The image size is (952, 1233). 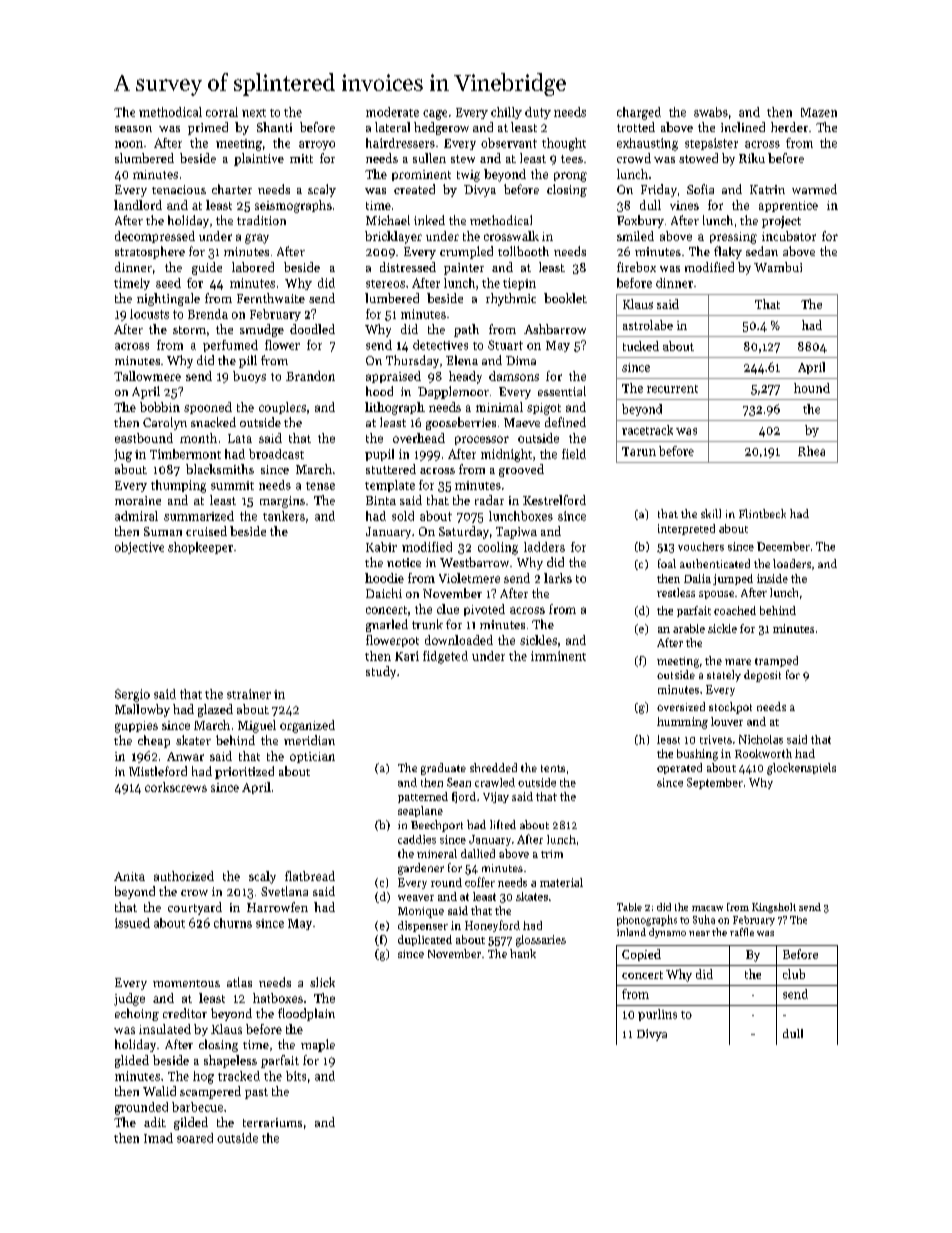 What do you see at coordinates (697, 755) in the document?
I see `bushing` at bounding box center [697, 755].
